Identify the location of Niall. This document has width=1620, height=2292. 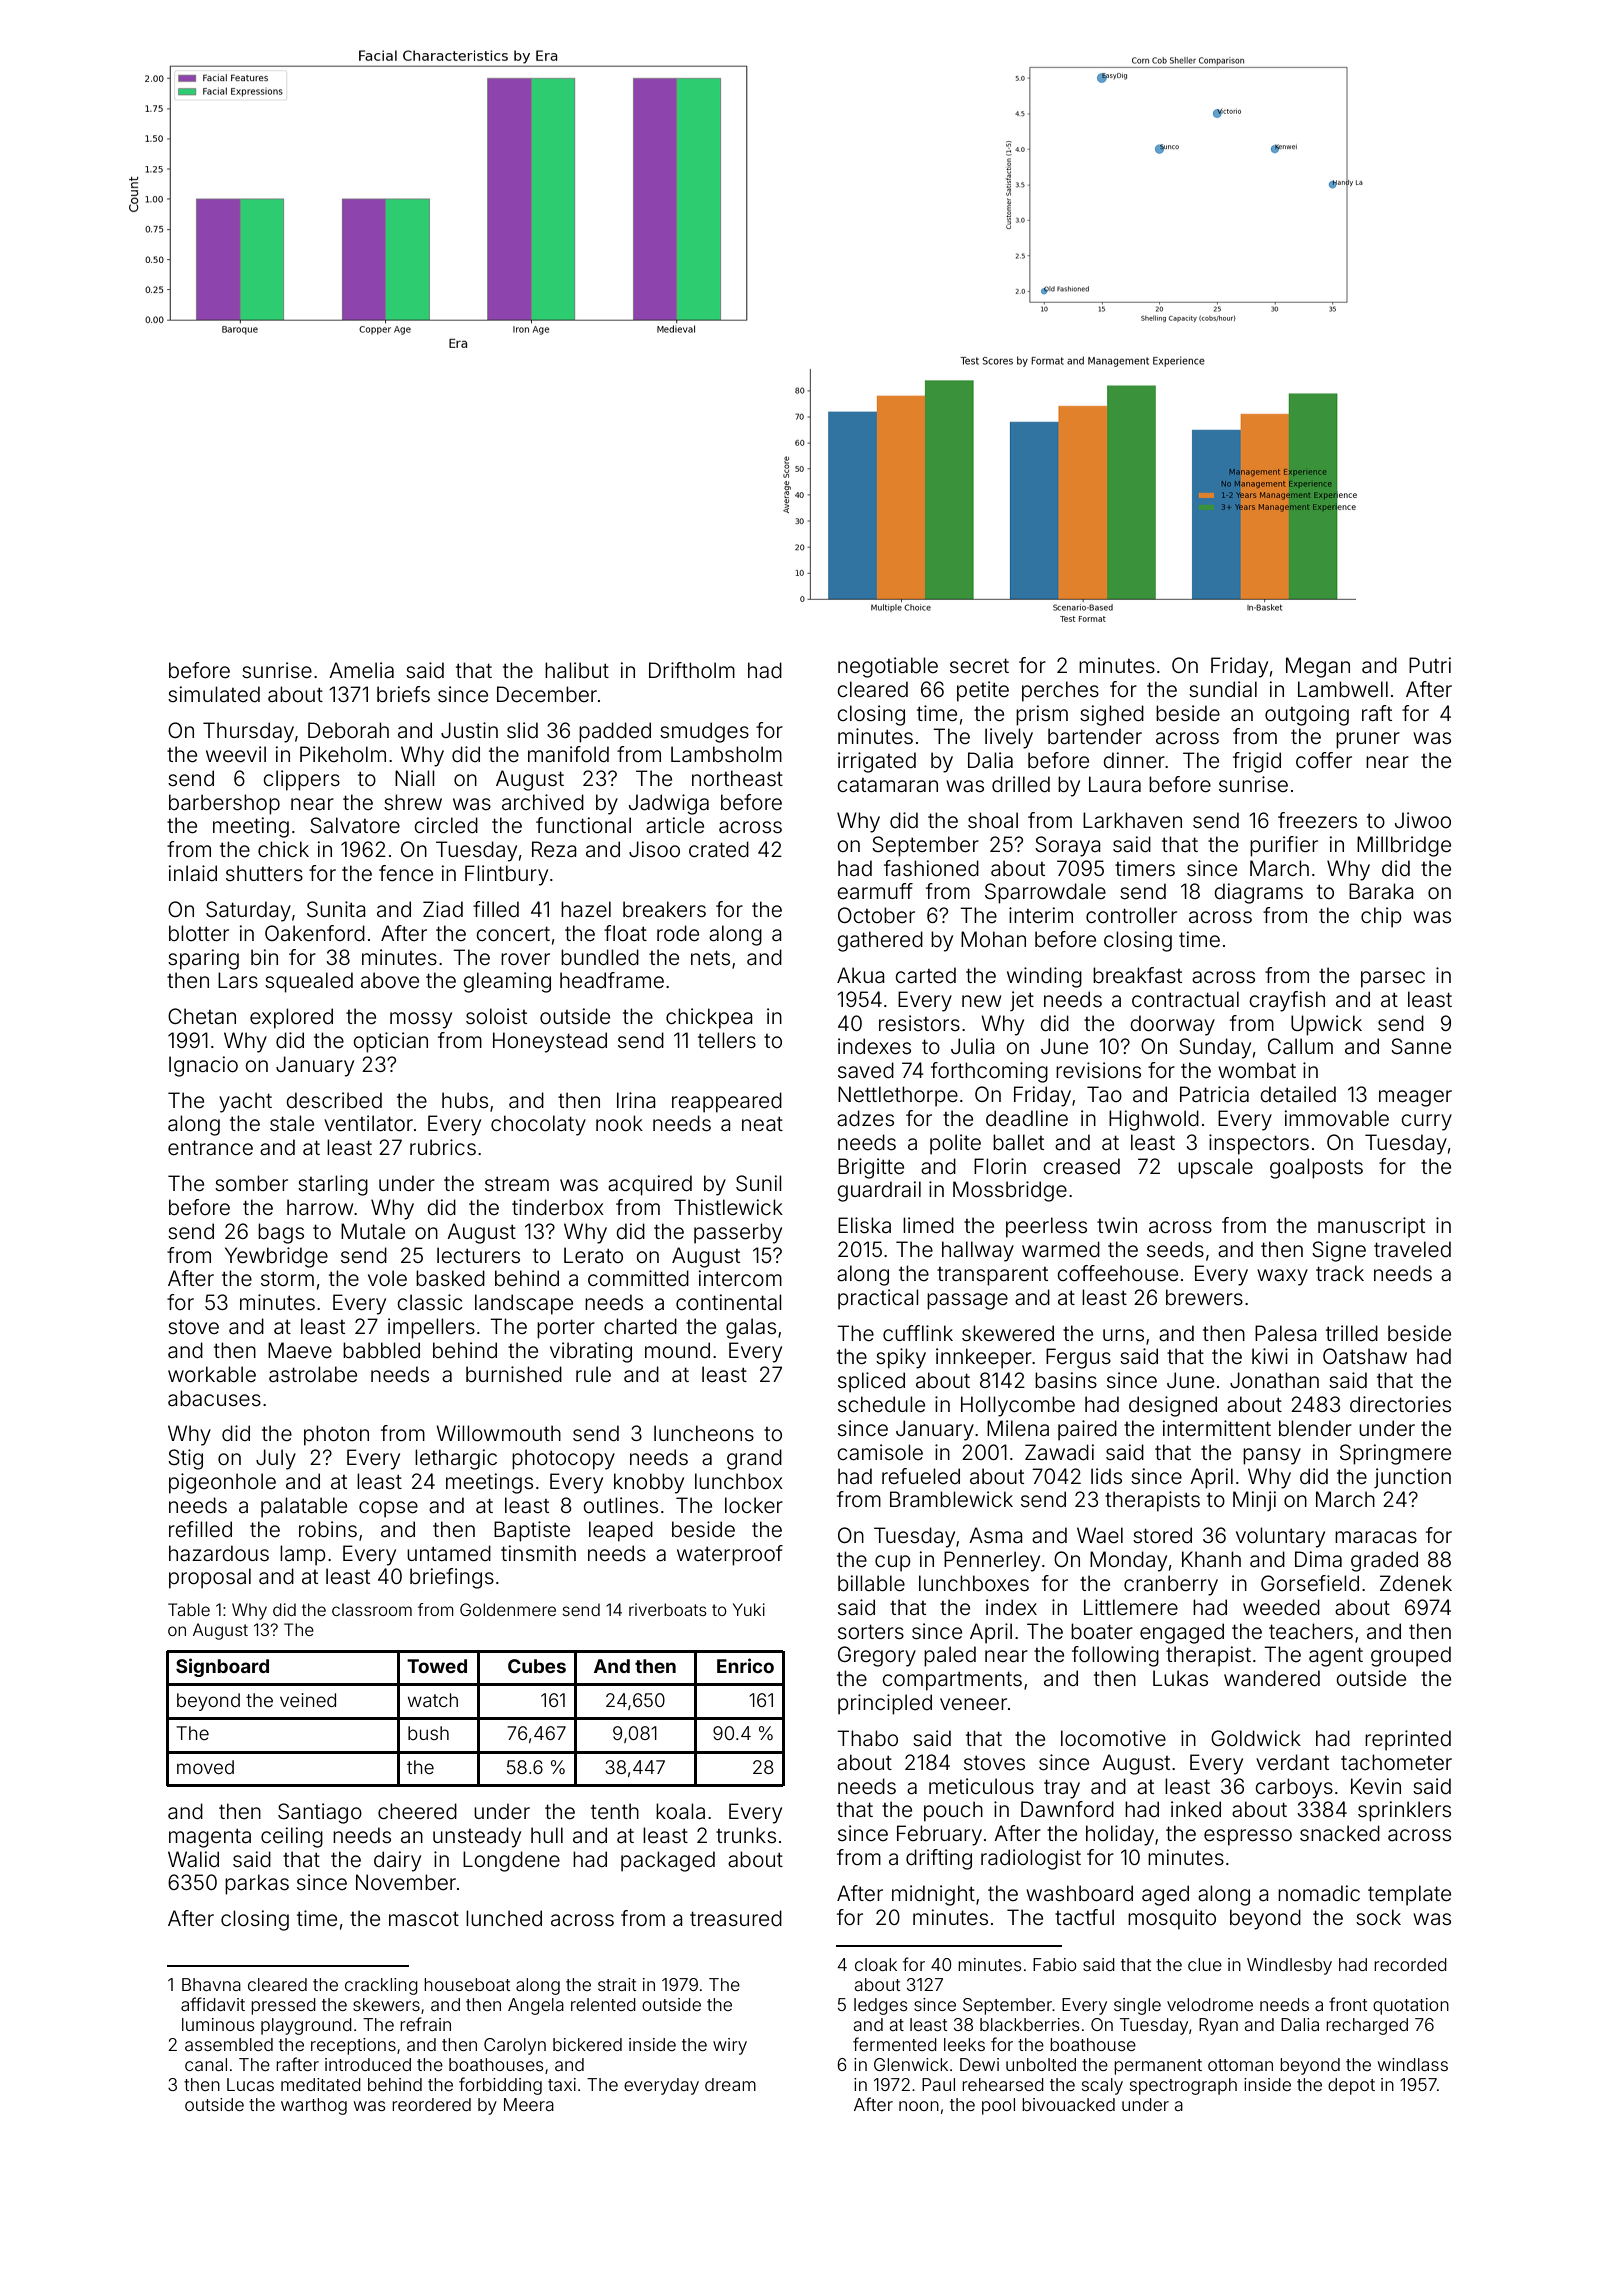
(415, 778).
